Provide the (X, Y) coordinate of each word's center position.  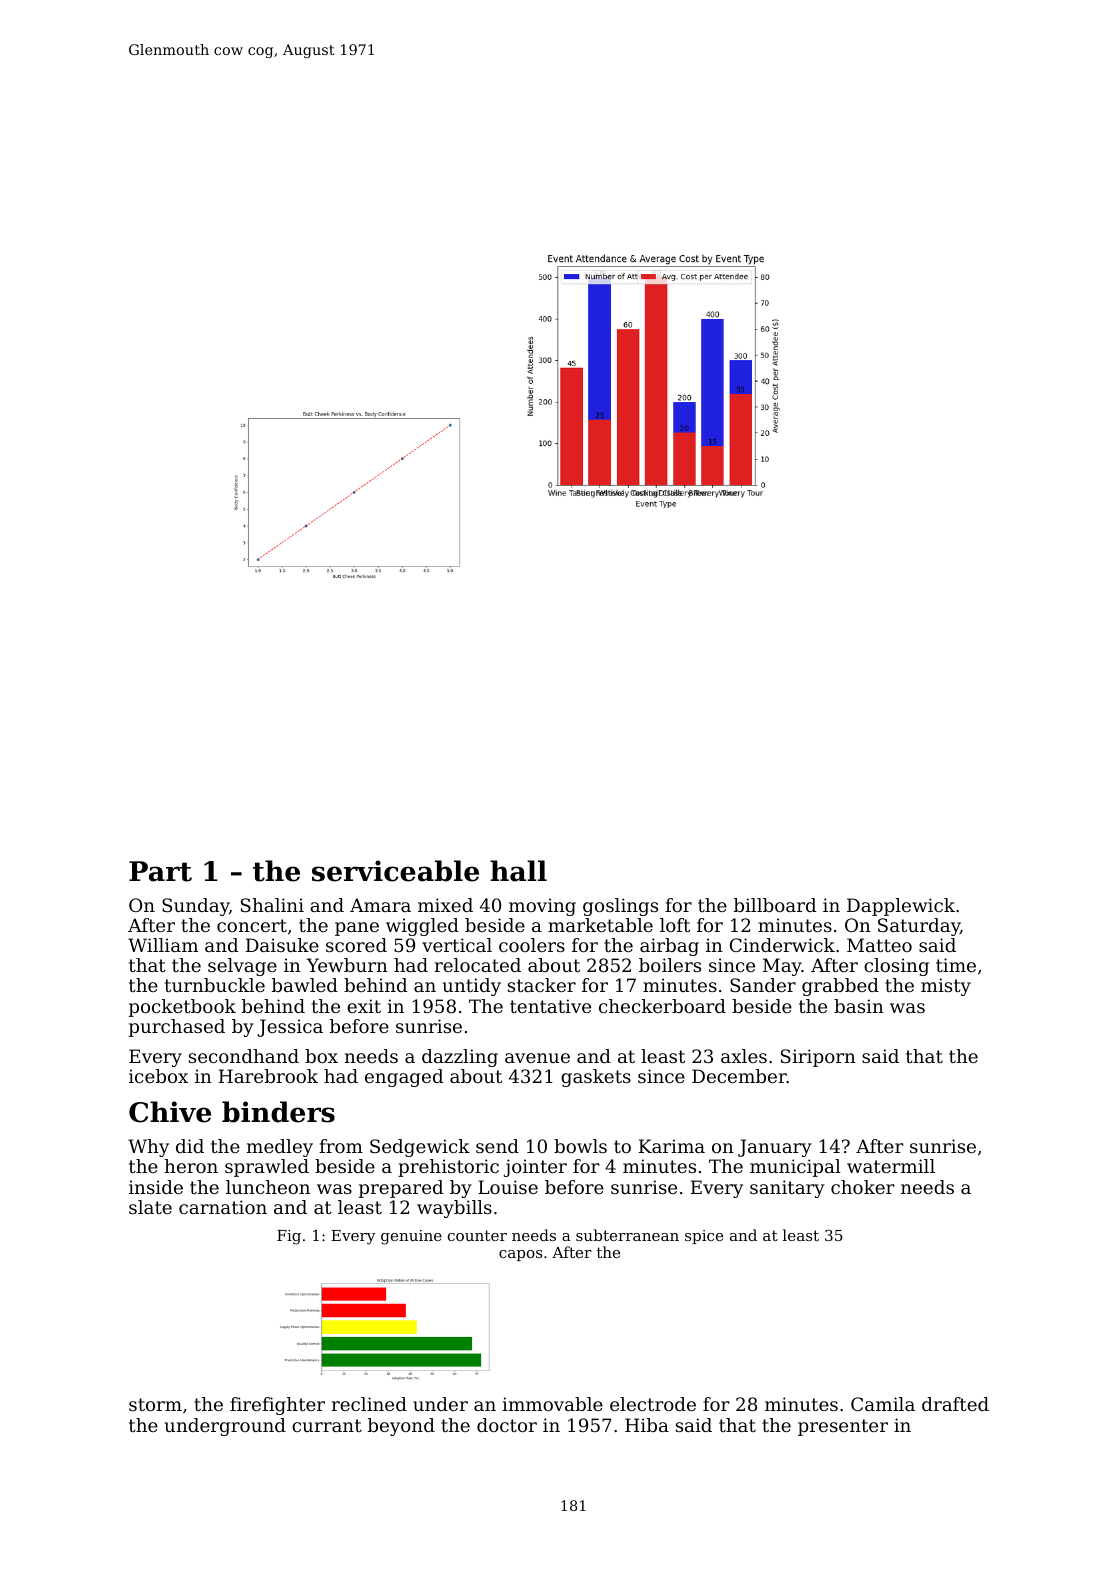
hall (518, 871)
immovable (552, 1404)
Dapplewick (901, 907)
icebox (158, 1076)
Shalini (272, 905)
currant (327, 1425)
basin (859, 1006)
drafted (955, 1404)
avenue (537, 1058)
